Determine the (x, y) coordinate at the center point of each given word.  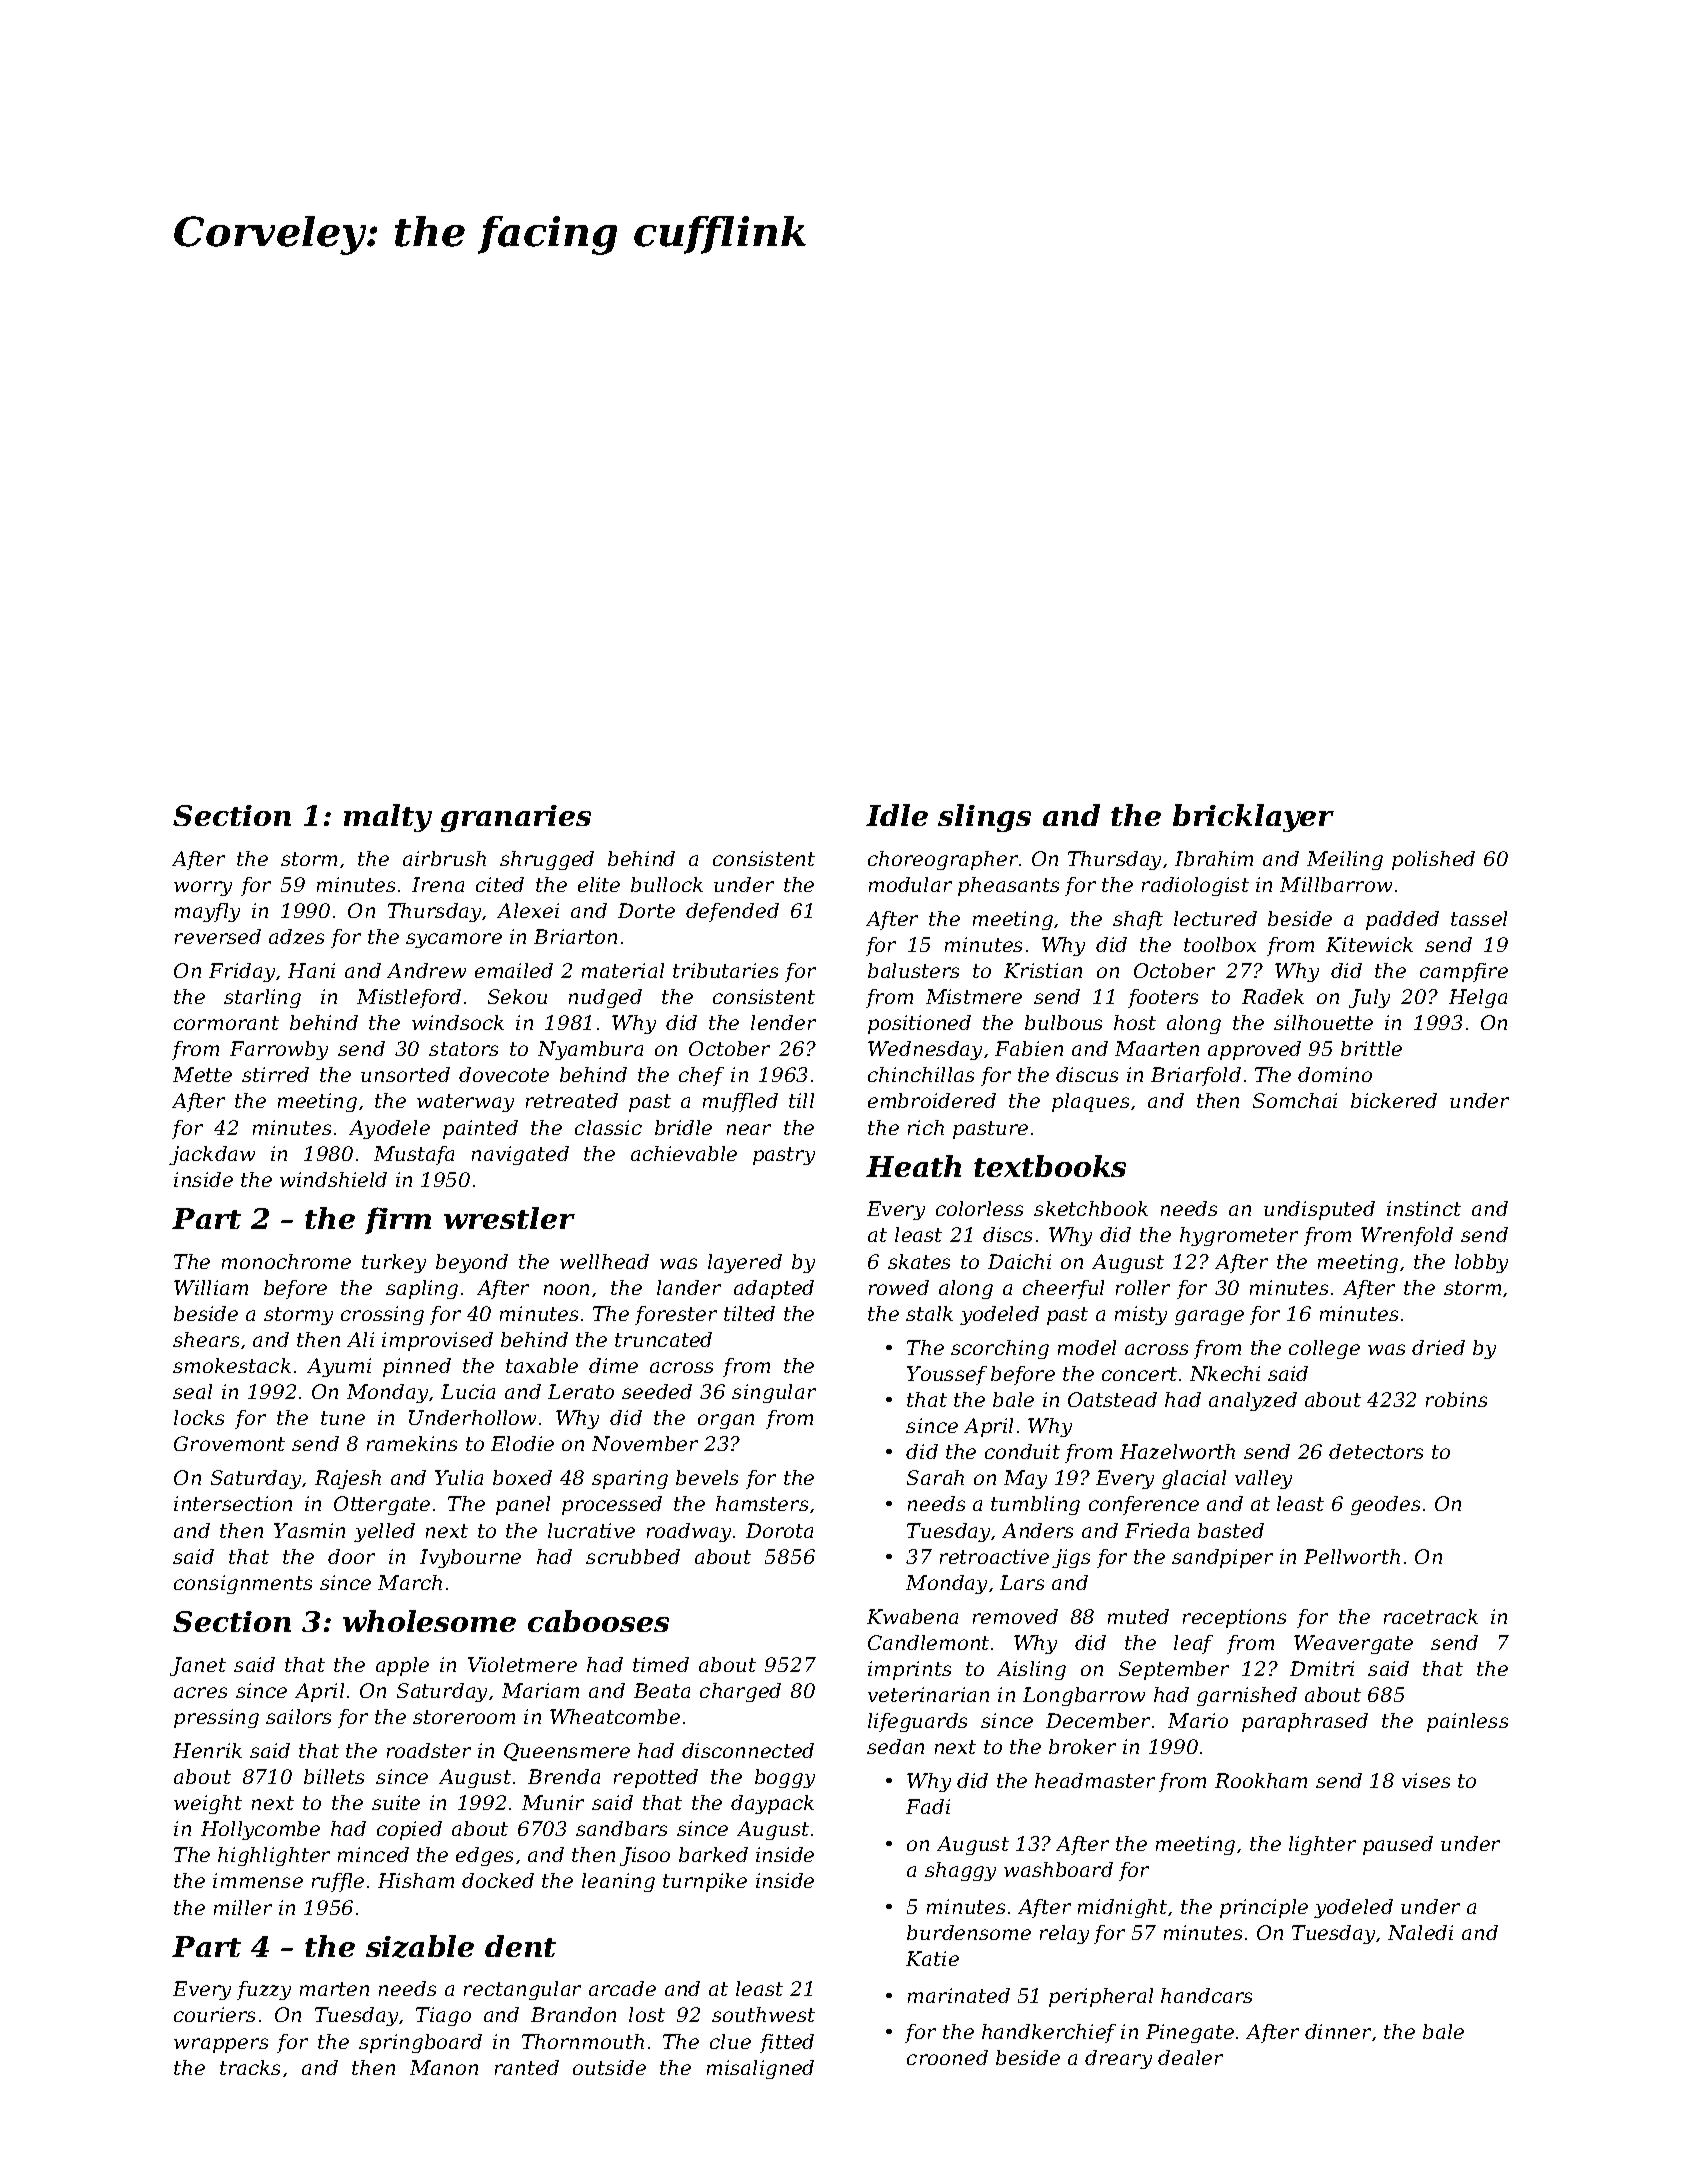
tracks (250, 2067)
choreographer (943, 860)
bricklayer (1253, 818)
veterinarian (928, 1694)
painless (1467, 1722)
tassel (1479, 918)
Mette (202, 1074)
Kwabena (912, 1616)
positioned (919, 1024)
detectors (1376, 1451)
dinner (1338, 2031)
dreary (1118, 2059)
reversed (218, 936)
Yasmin (309, 1530)
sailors (298, 1716)
